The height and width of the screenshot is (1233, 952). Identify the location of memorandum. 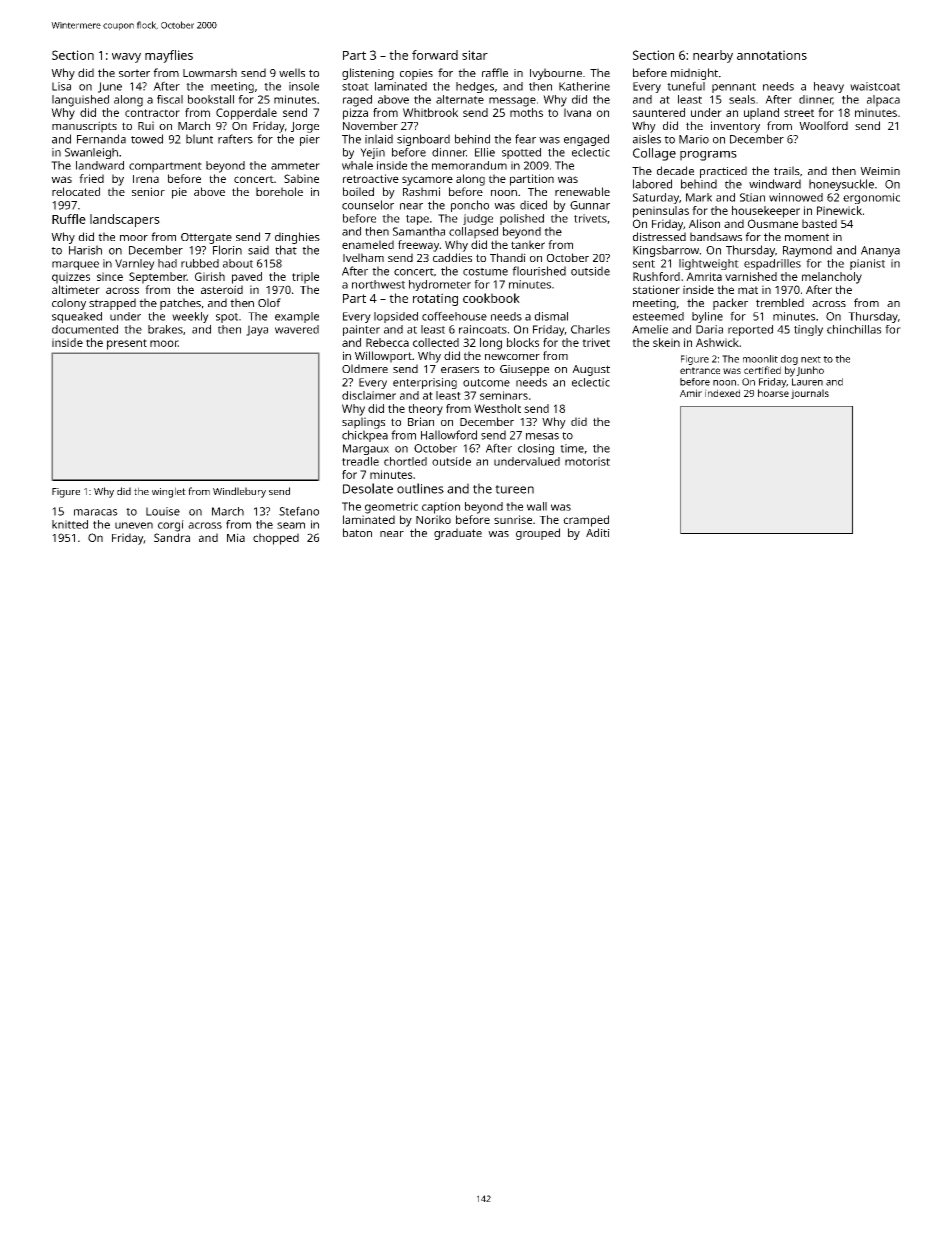
(469, 165).
